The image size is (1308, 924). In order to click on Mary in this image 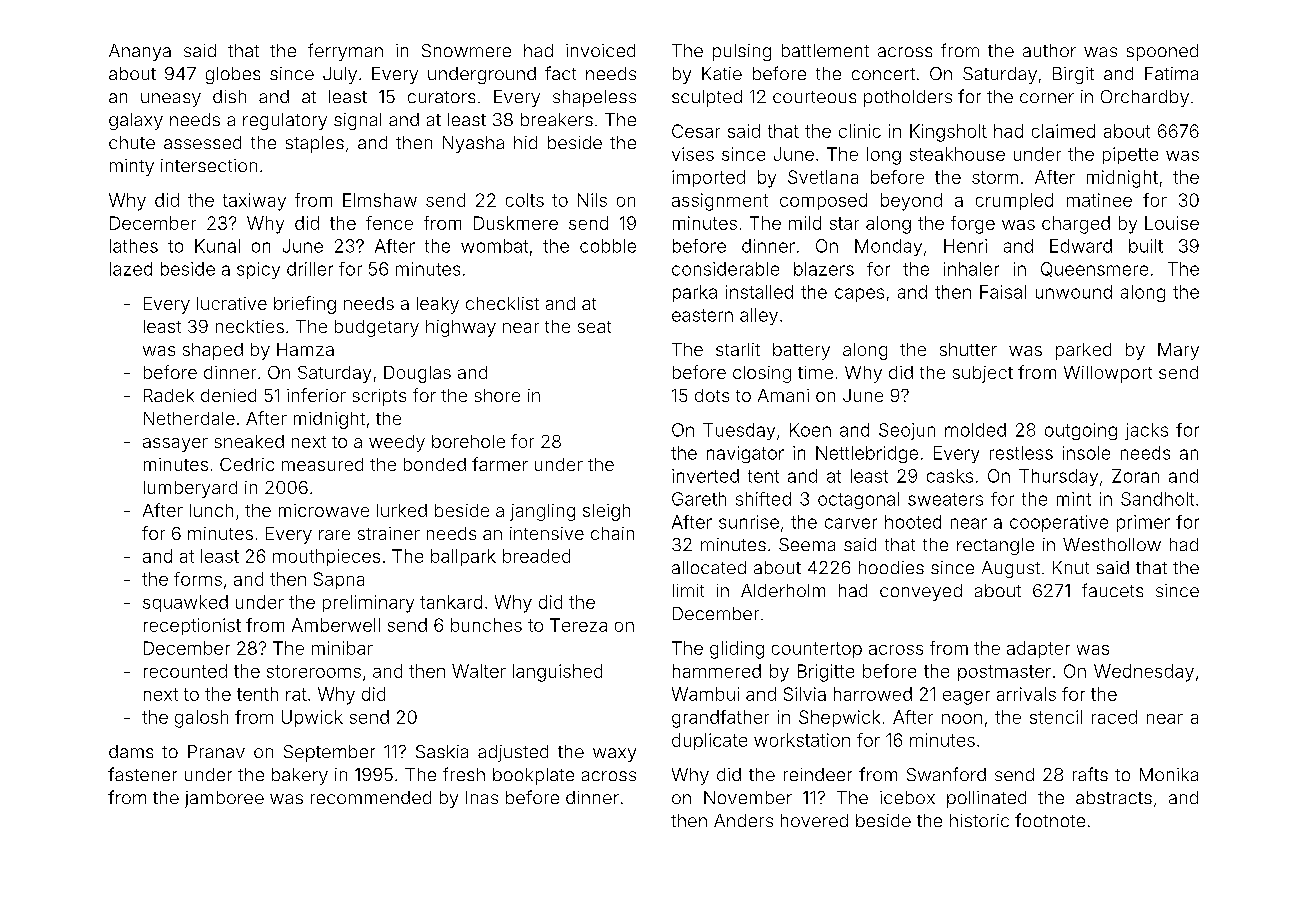, I will do `click(1178, 351)`.
